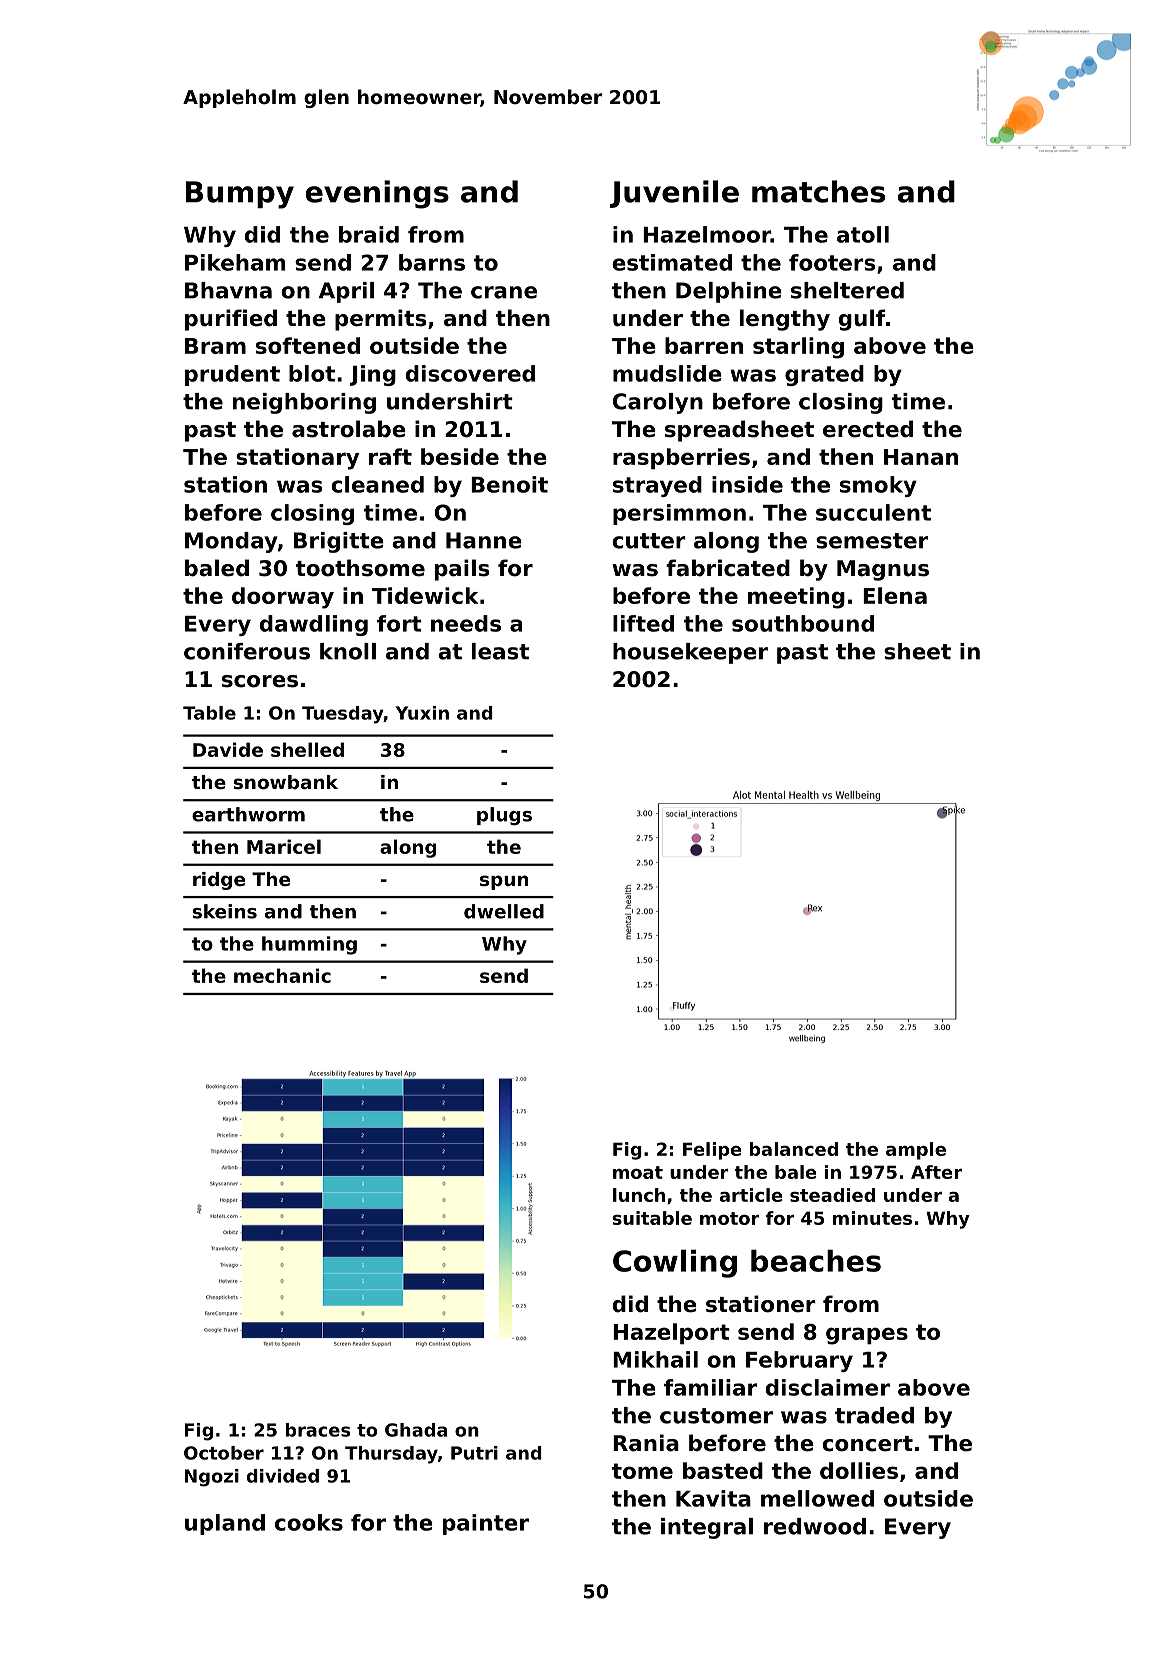  I want to click on fabricated, so click(728, 568).
